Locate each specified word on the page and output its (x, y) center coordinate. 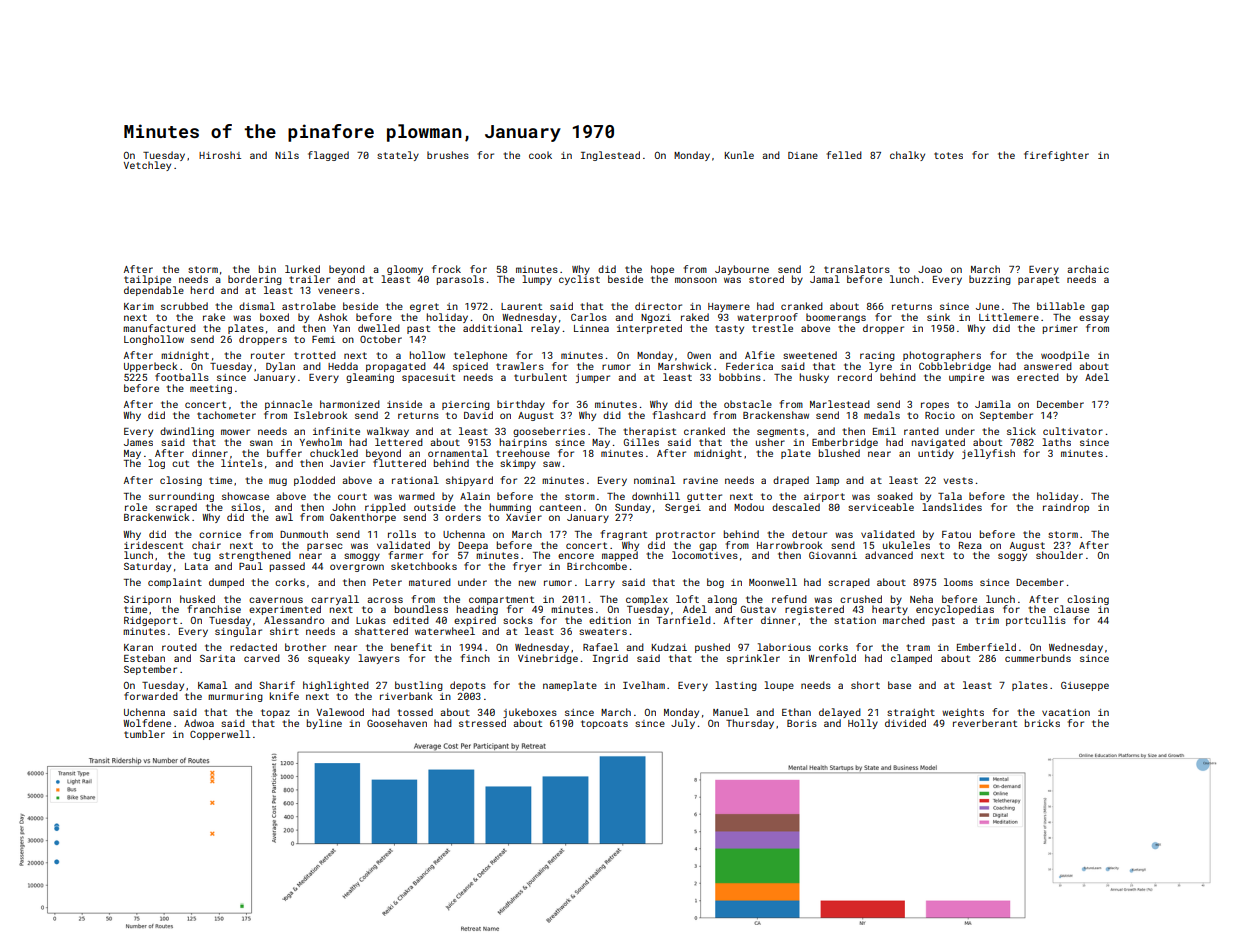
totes (948, 155)
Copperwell (220, 735)
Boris (802, 723)
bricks (1042, 723)
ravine (700, 480)
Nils (287, 155)
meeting (211, 389)
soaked (895, 496)
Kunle (739, 155)
